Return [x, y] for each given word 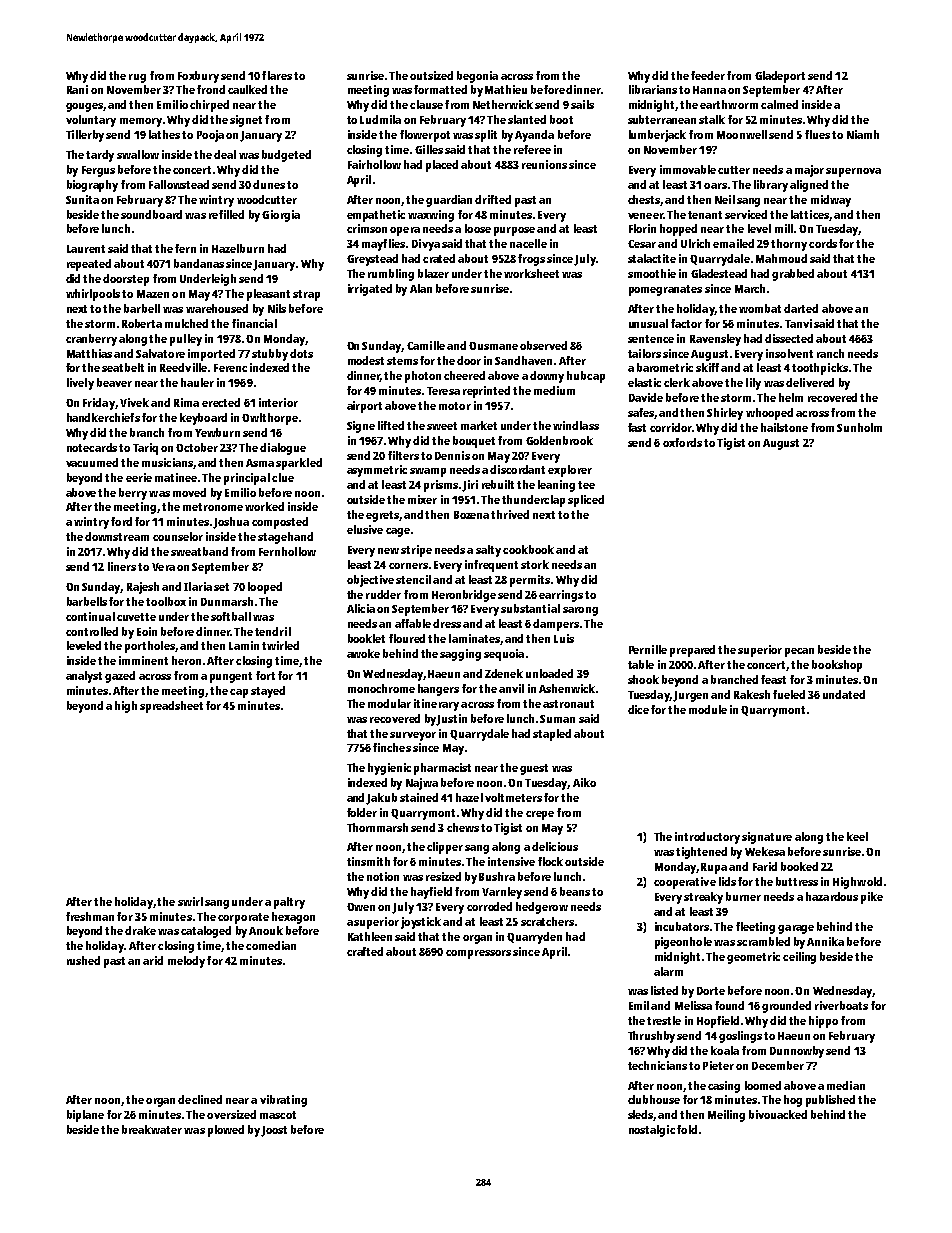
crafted [365, 951]
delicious [555, 846]
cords [823, 243]
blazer [433, 273]
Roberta [142, 323]
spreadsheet [171, 707]
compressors [478, 954]
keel [857, 836]
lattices [810, 214]
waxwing [431, 216]
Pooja [210, 136]
